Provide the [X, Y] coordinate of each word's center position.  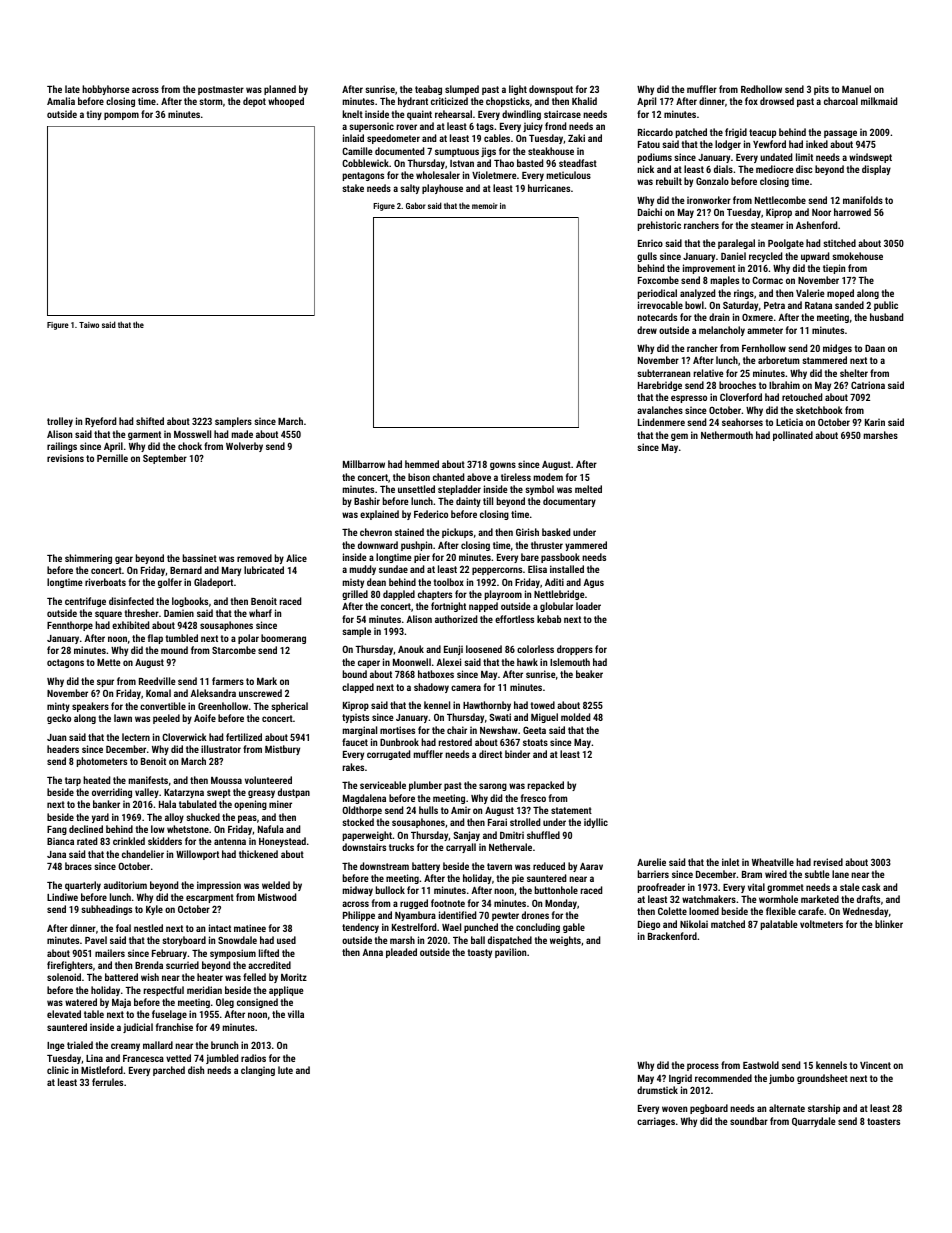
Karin [875, 422]
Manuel [856, 89]
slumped [462, 90]
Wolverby [244, 447]
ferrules [107, 1082]
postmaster [221, 90]
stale [849, 887]
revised [828, 862]
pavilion [510, 953]
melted [588, 489]
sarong [493, 787]
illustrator [221, 749]
